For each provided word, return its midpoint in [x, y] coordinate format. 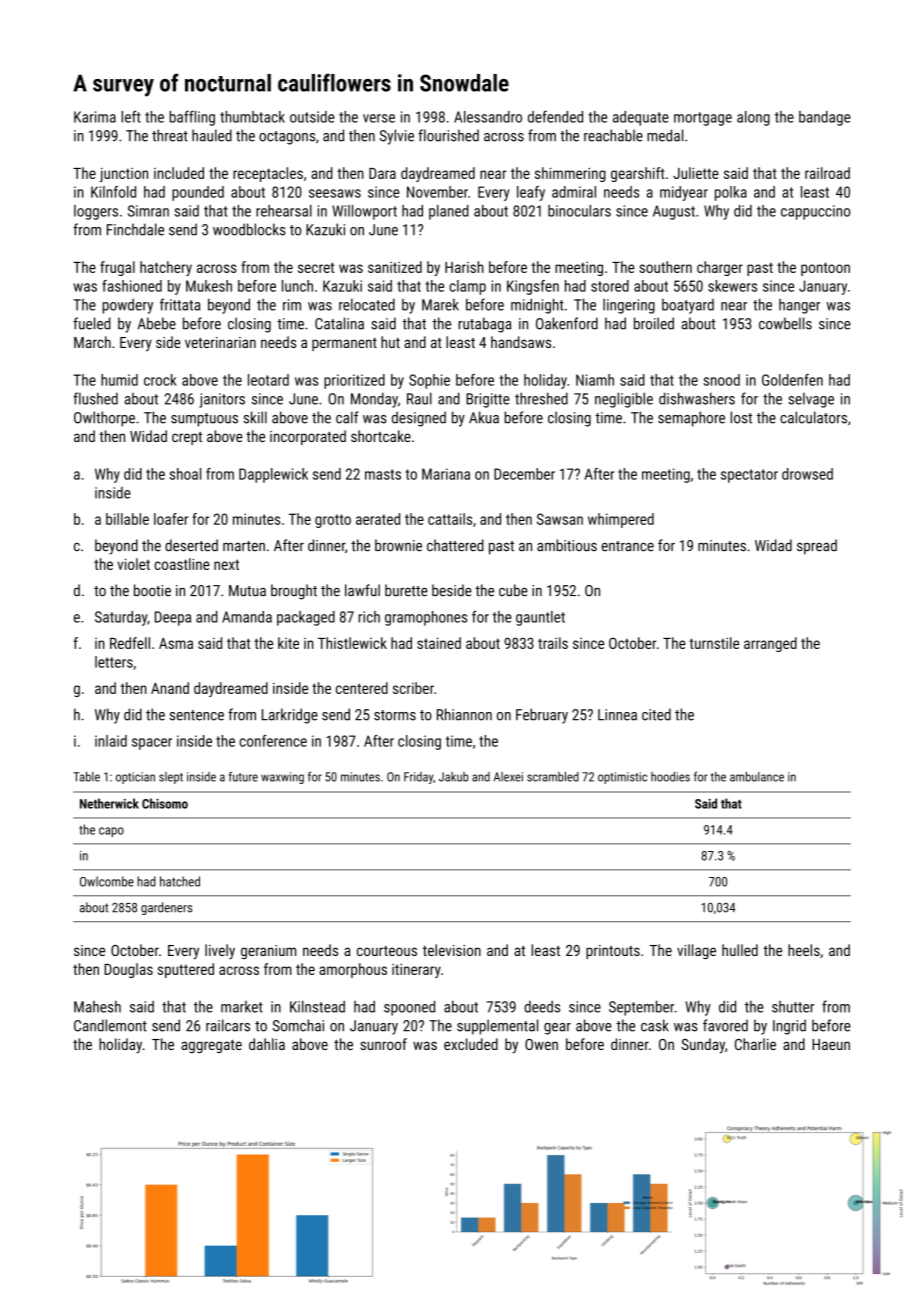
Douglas [128, 970]
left [131, 116]
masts [383, 474]
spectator [749, 476]
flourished [448, 135]
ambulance [757, 777]
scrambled [553, 777]
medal [665, 135]
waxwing [282, 778]
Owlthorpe [104, 419]
